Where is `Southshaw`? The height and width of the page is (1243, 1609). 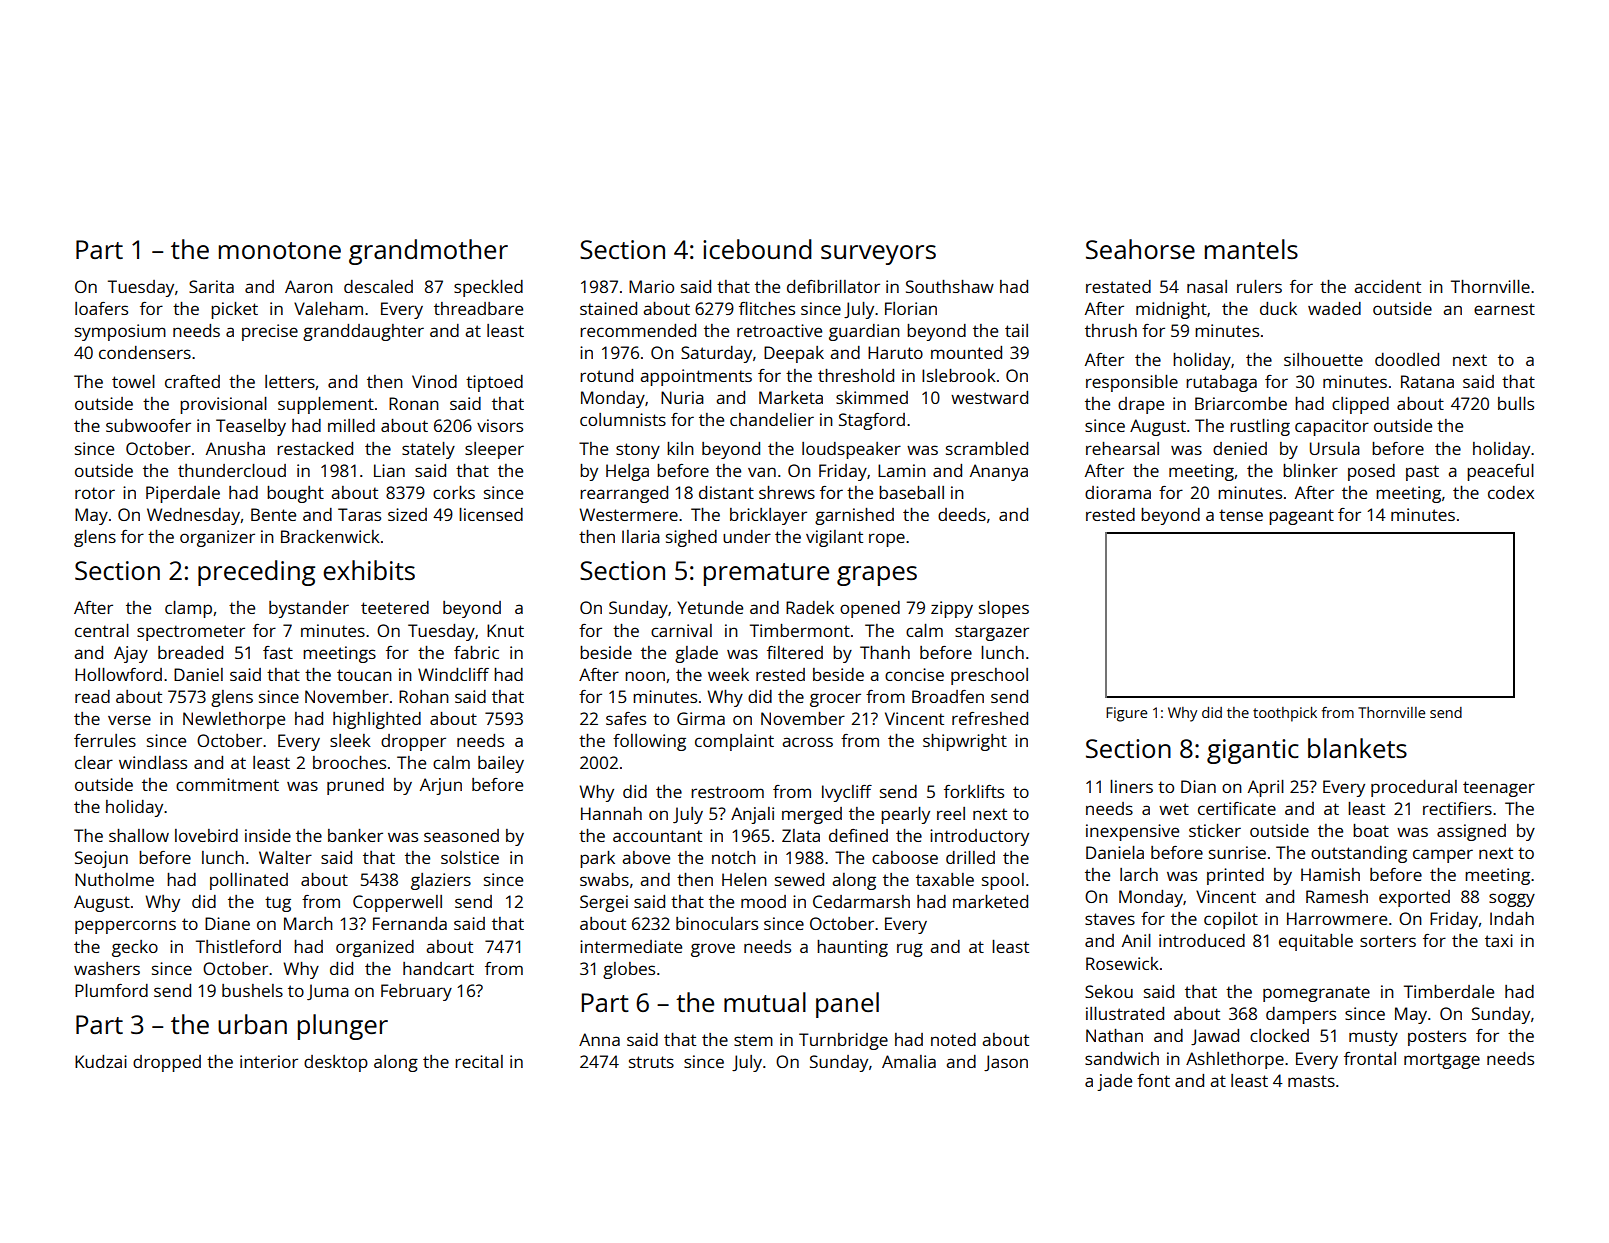
Southshaw is located at coordinates (950, 286).
